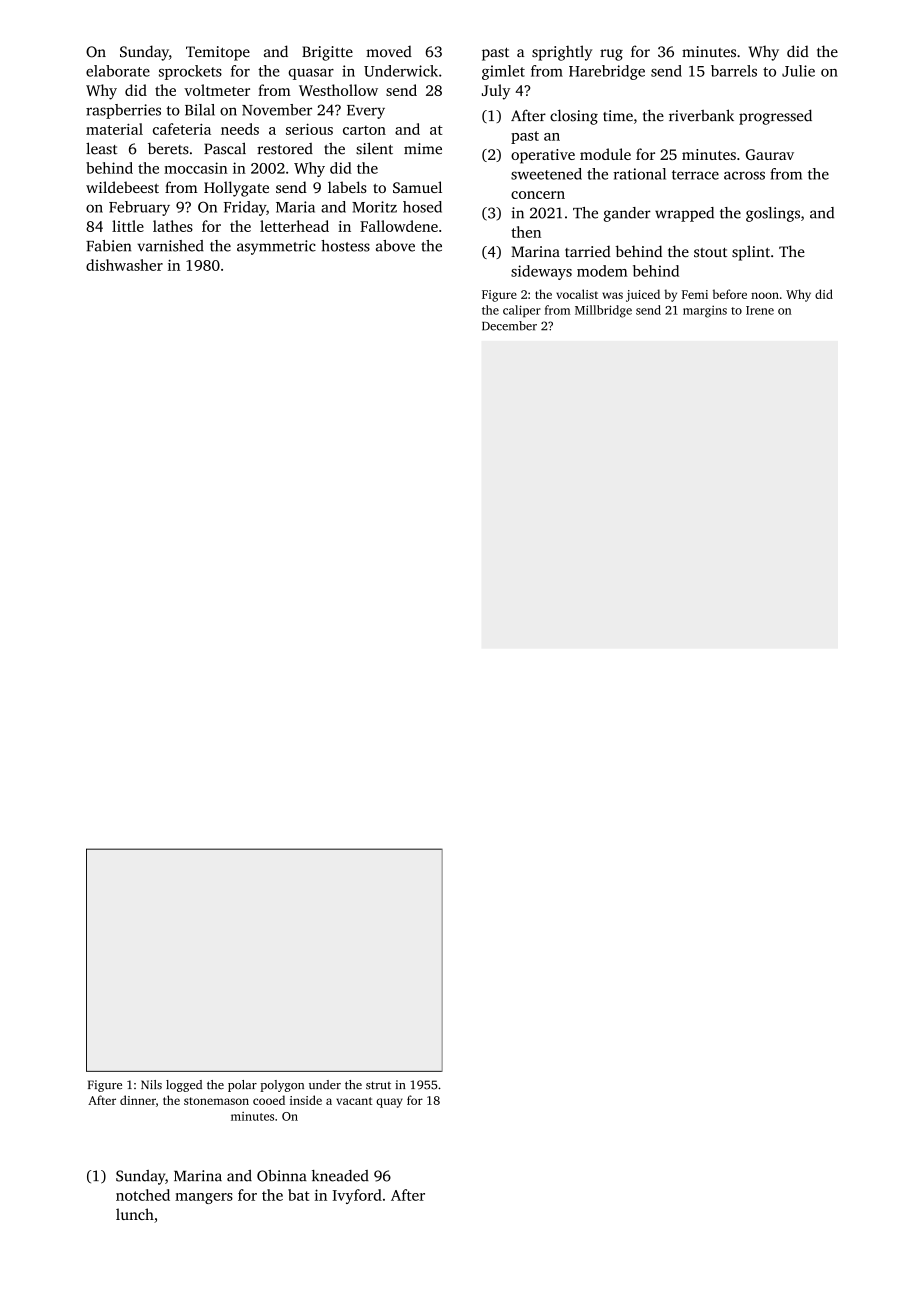  What do you see at coordinates (611, 55) in the page?
I see `rug` at bounding box center [611, 55].
